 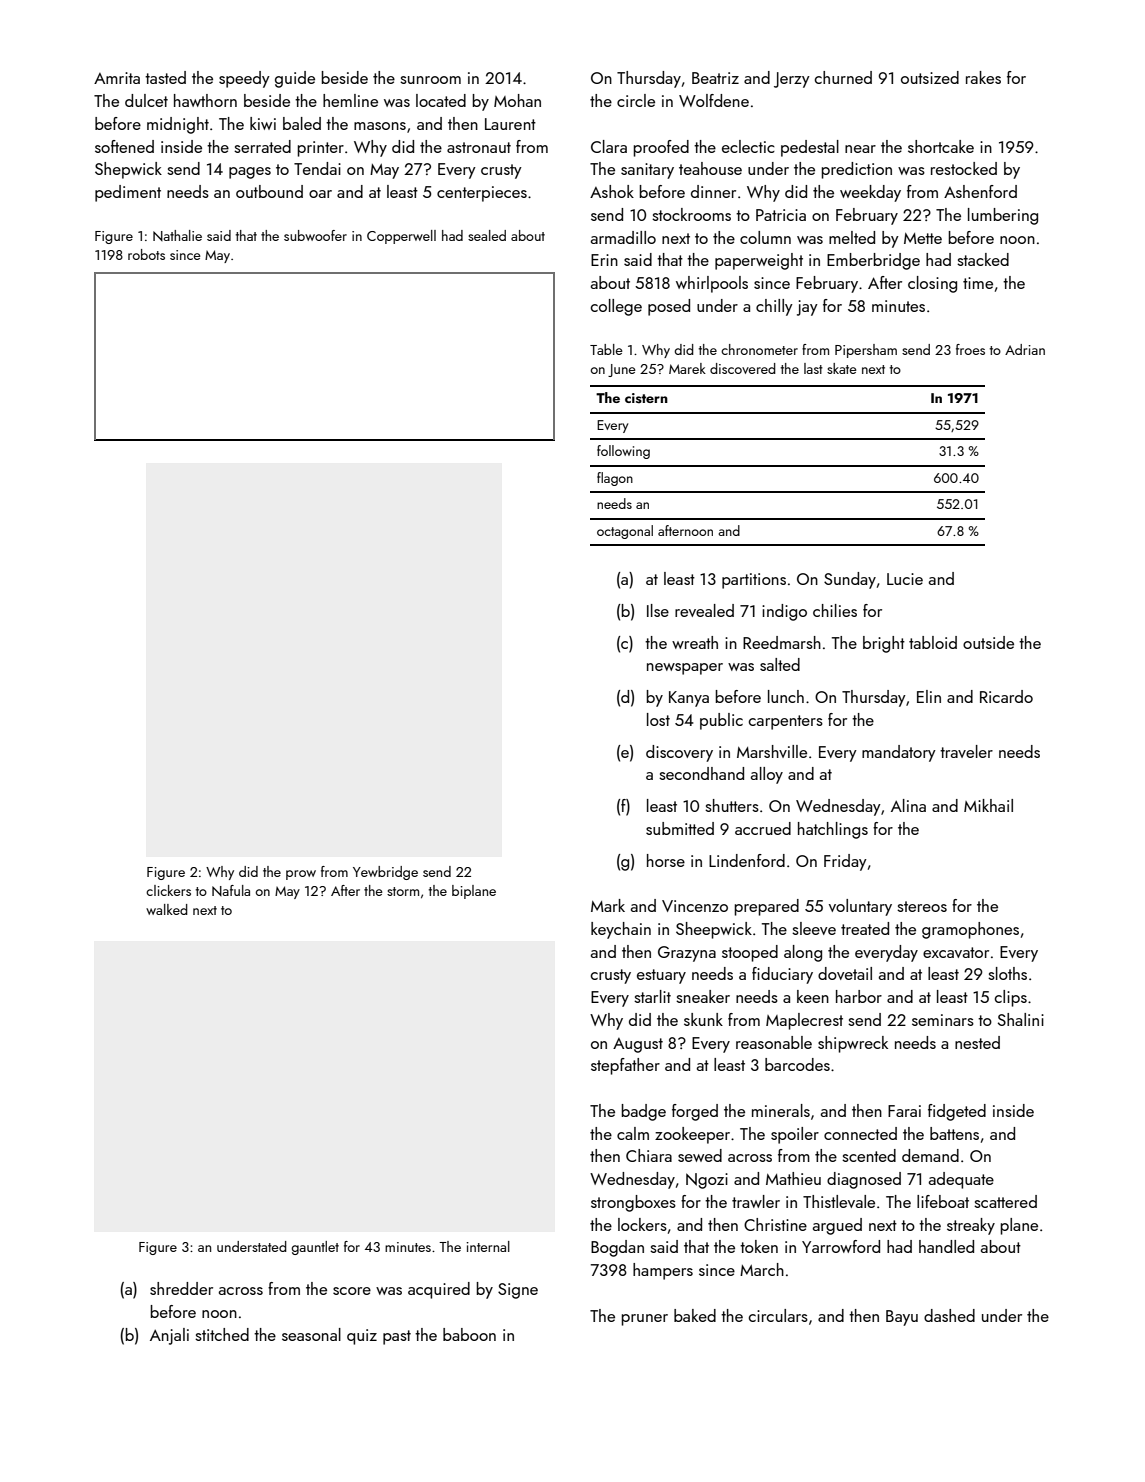 What do you see at coordinates (957, 1112) in the screenshot?
I see `fidgeted` at bounding box center [957, 1112].
